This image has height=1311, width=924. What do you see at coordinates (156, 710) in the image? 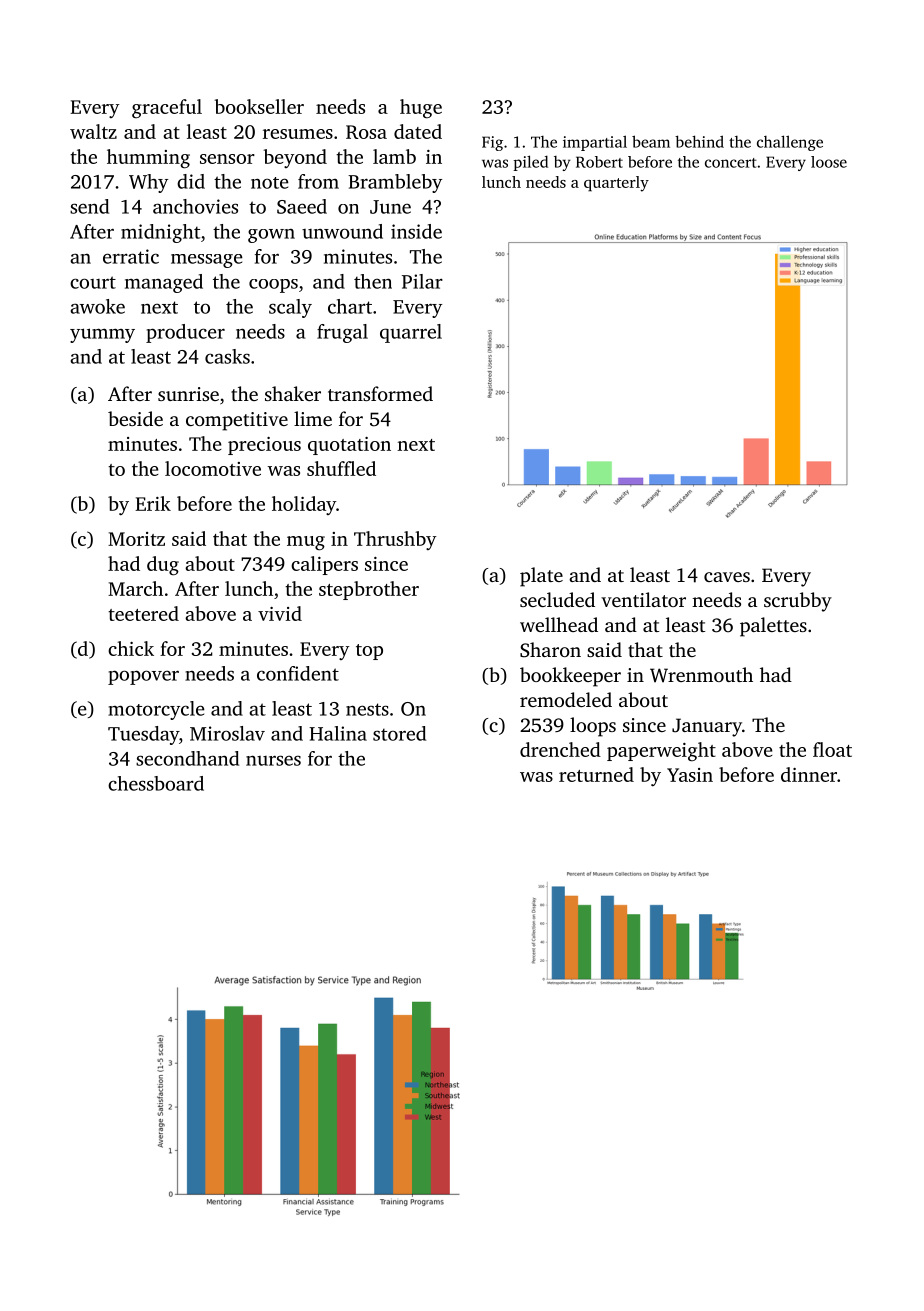
I see `motorcycle` at bounding box center [156, 710].
